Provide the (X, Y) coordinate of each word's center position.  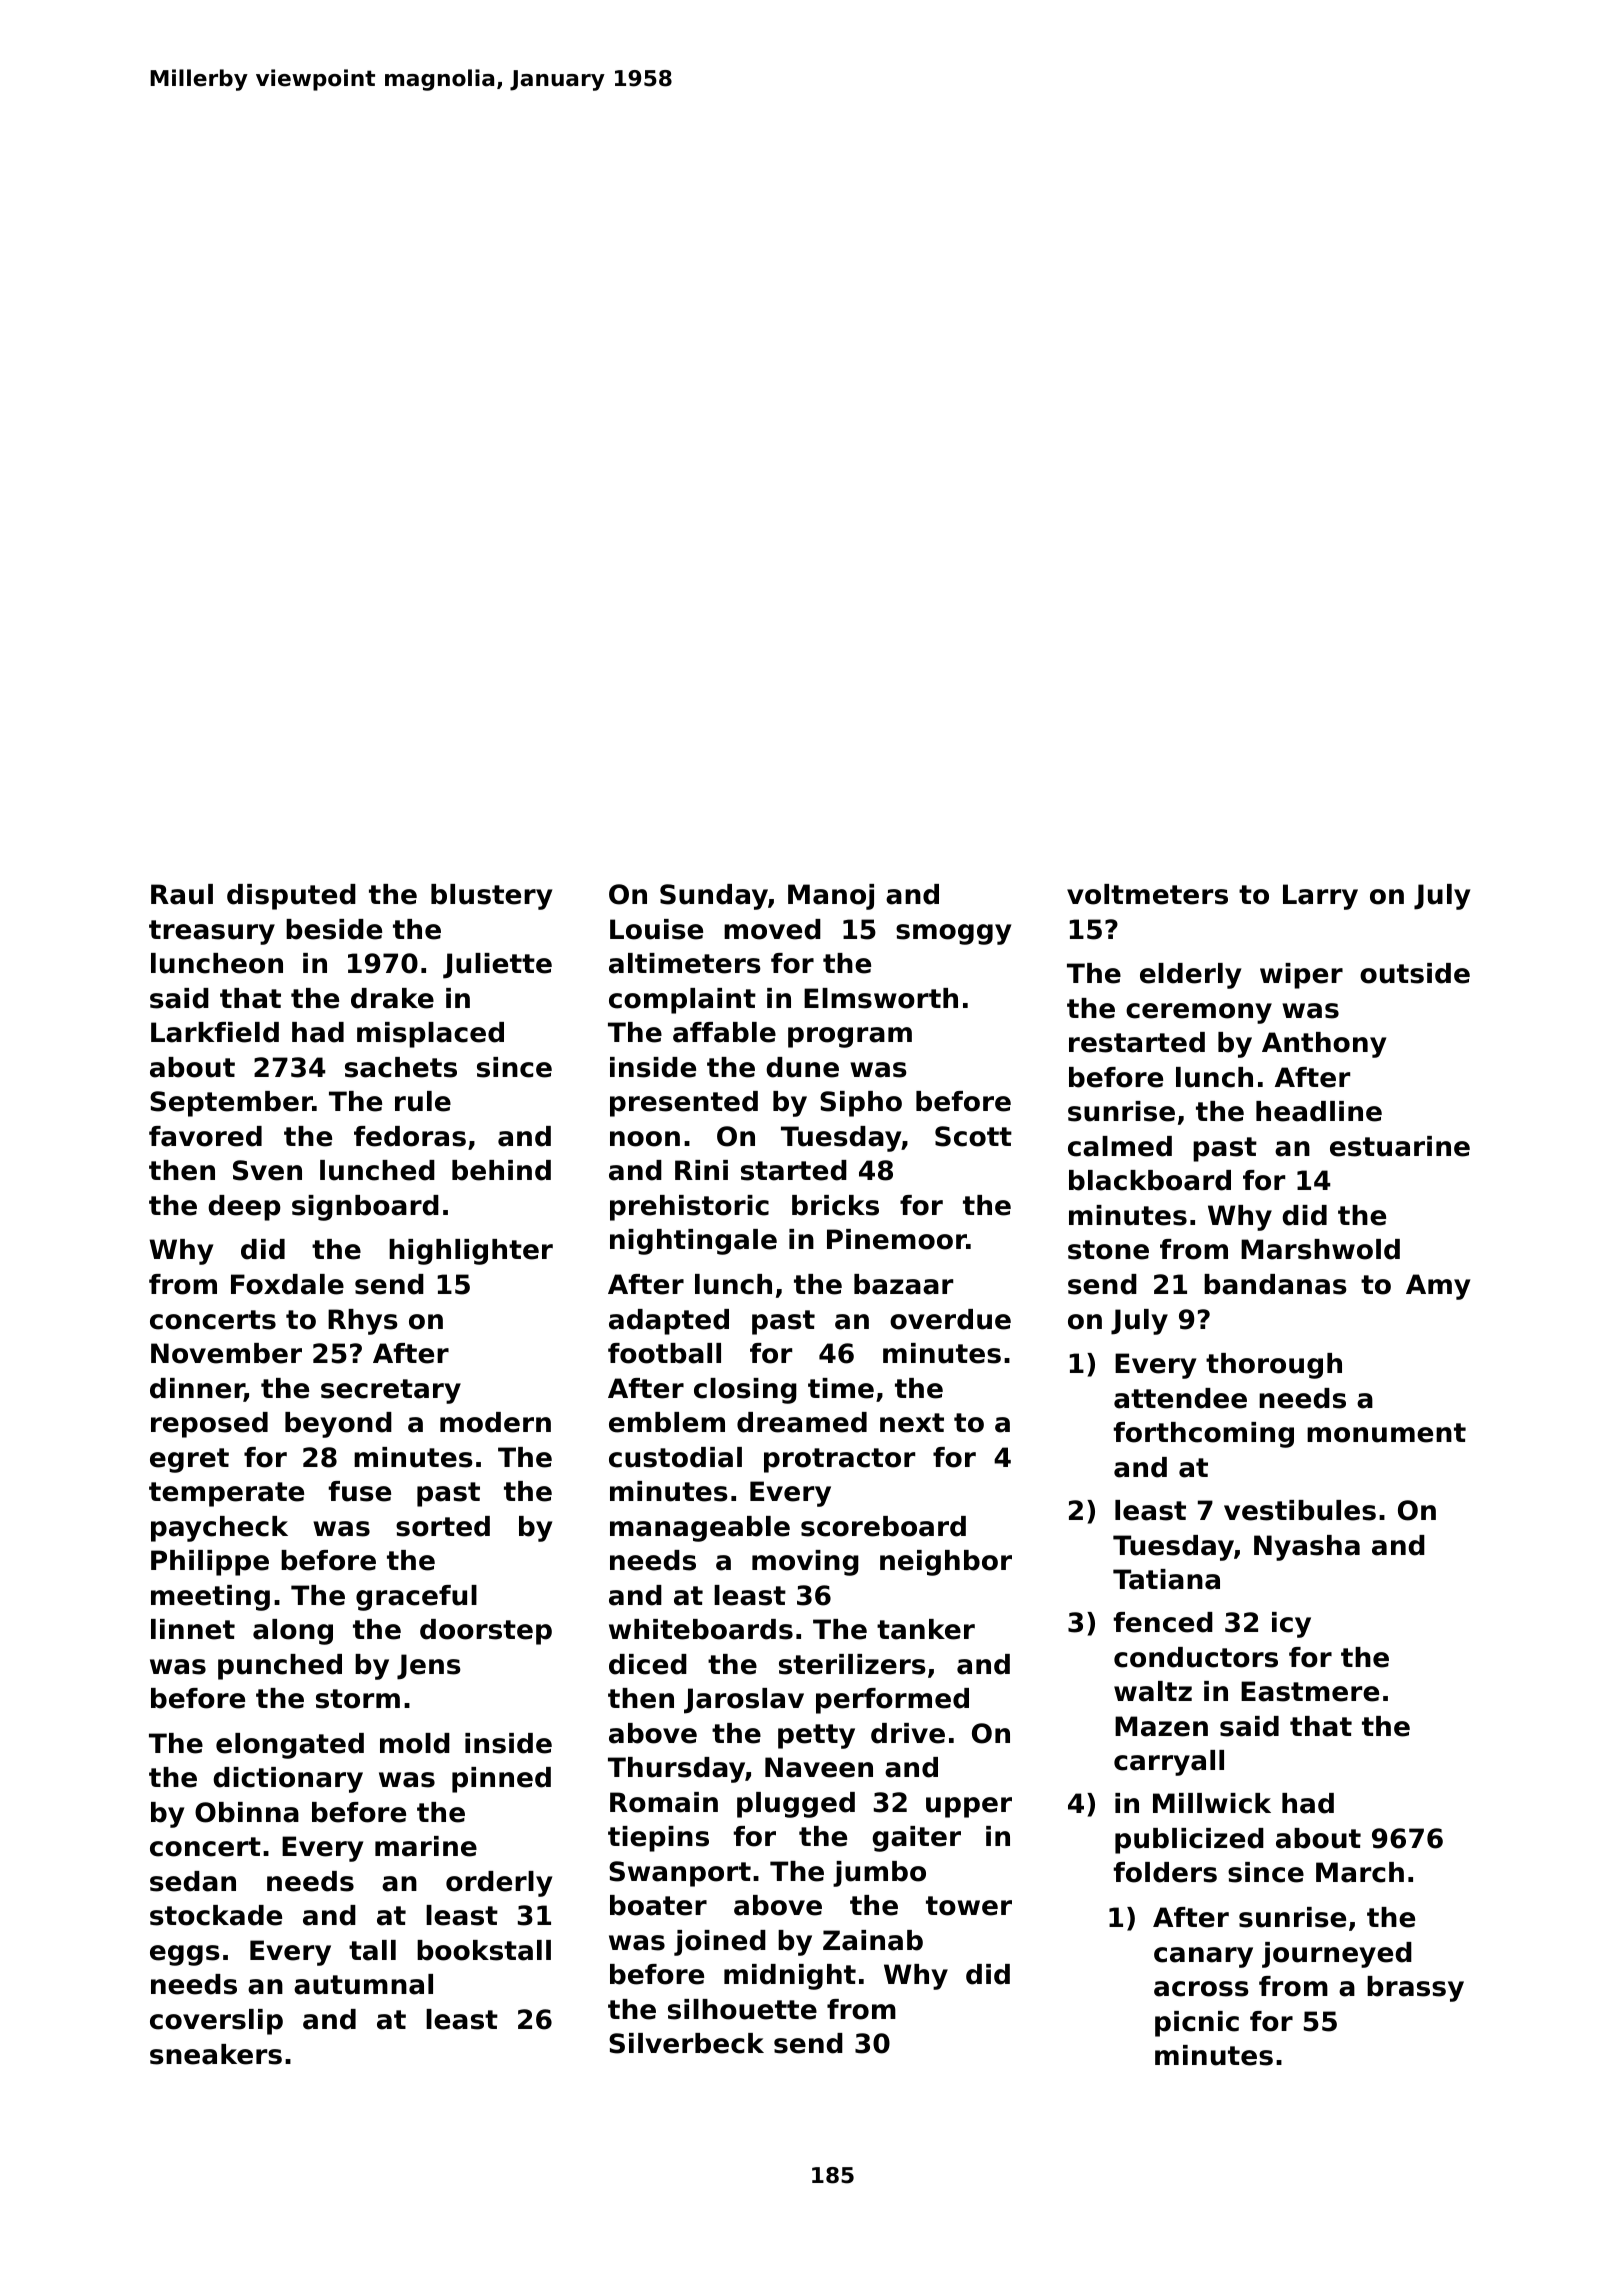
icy (1291, 1625)
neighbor (946, 1563)
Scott (973, 1136)
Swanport (680, 1874)
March (1360, 1872)
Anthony (1324, 1045)
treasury (212, 932)
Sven (267, 1170)
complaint (682, 1001)
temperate (226, 1494)
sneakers (216, 2054)
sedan (193, 1881)
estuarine (1400, 1146)
